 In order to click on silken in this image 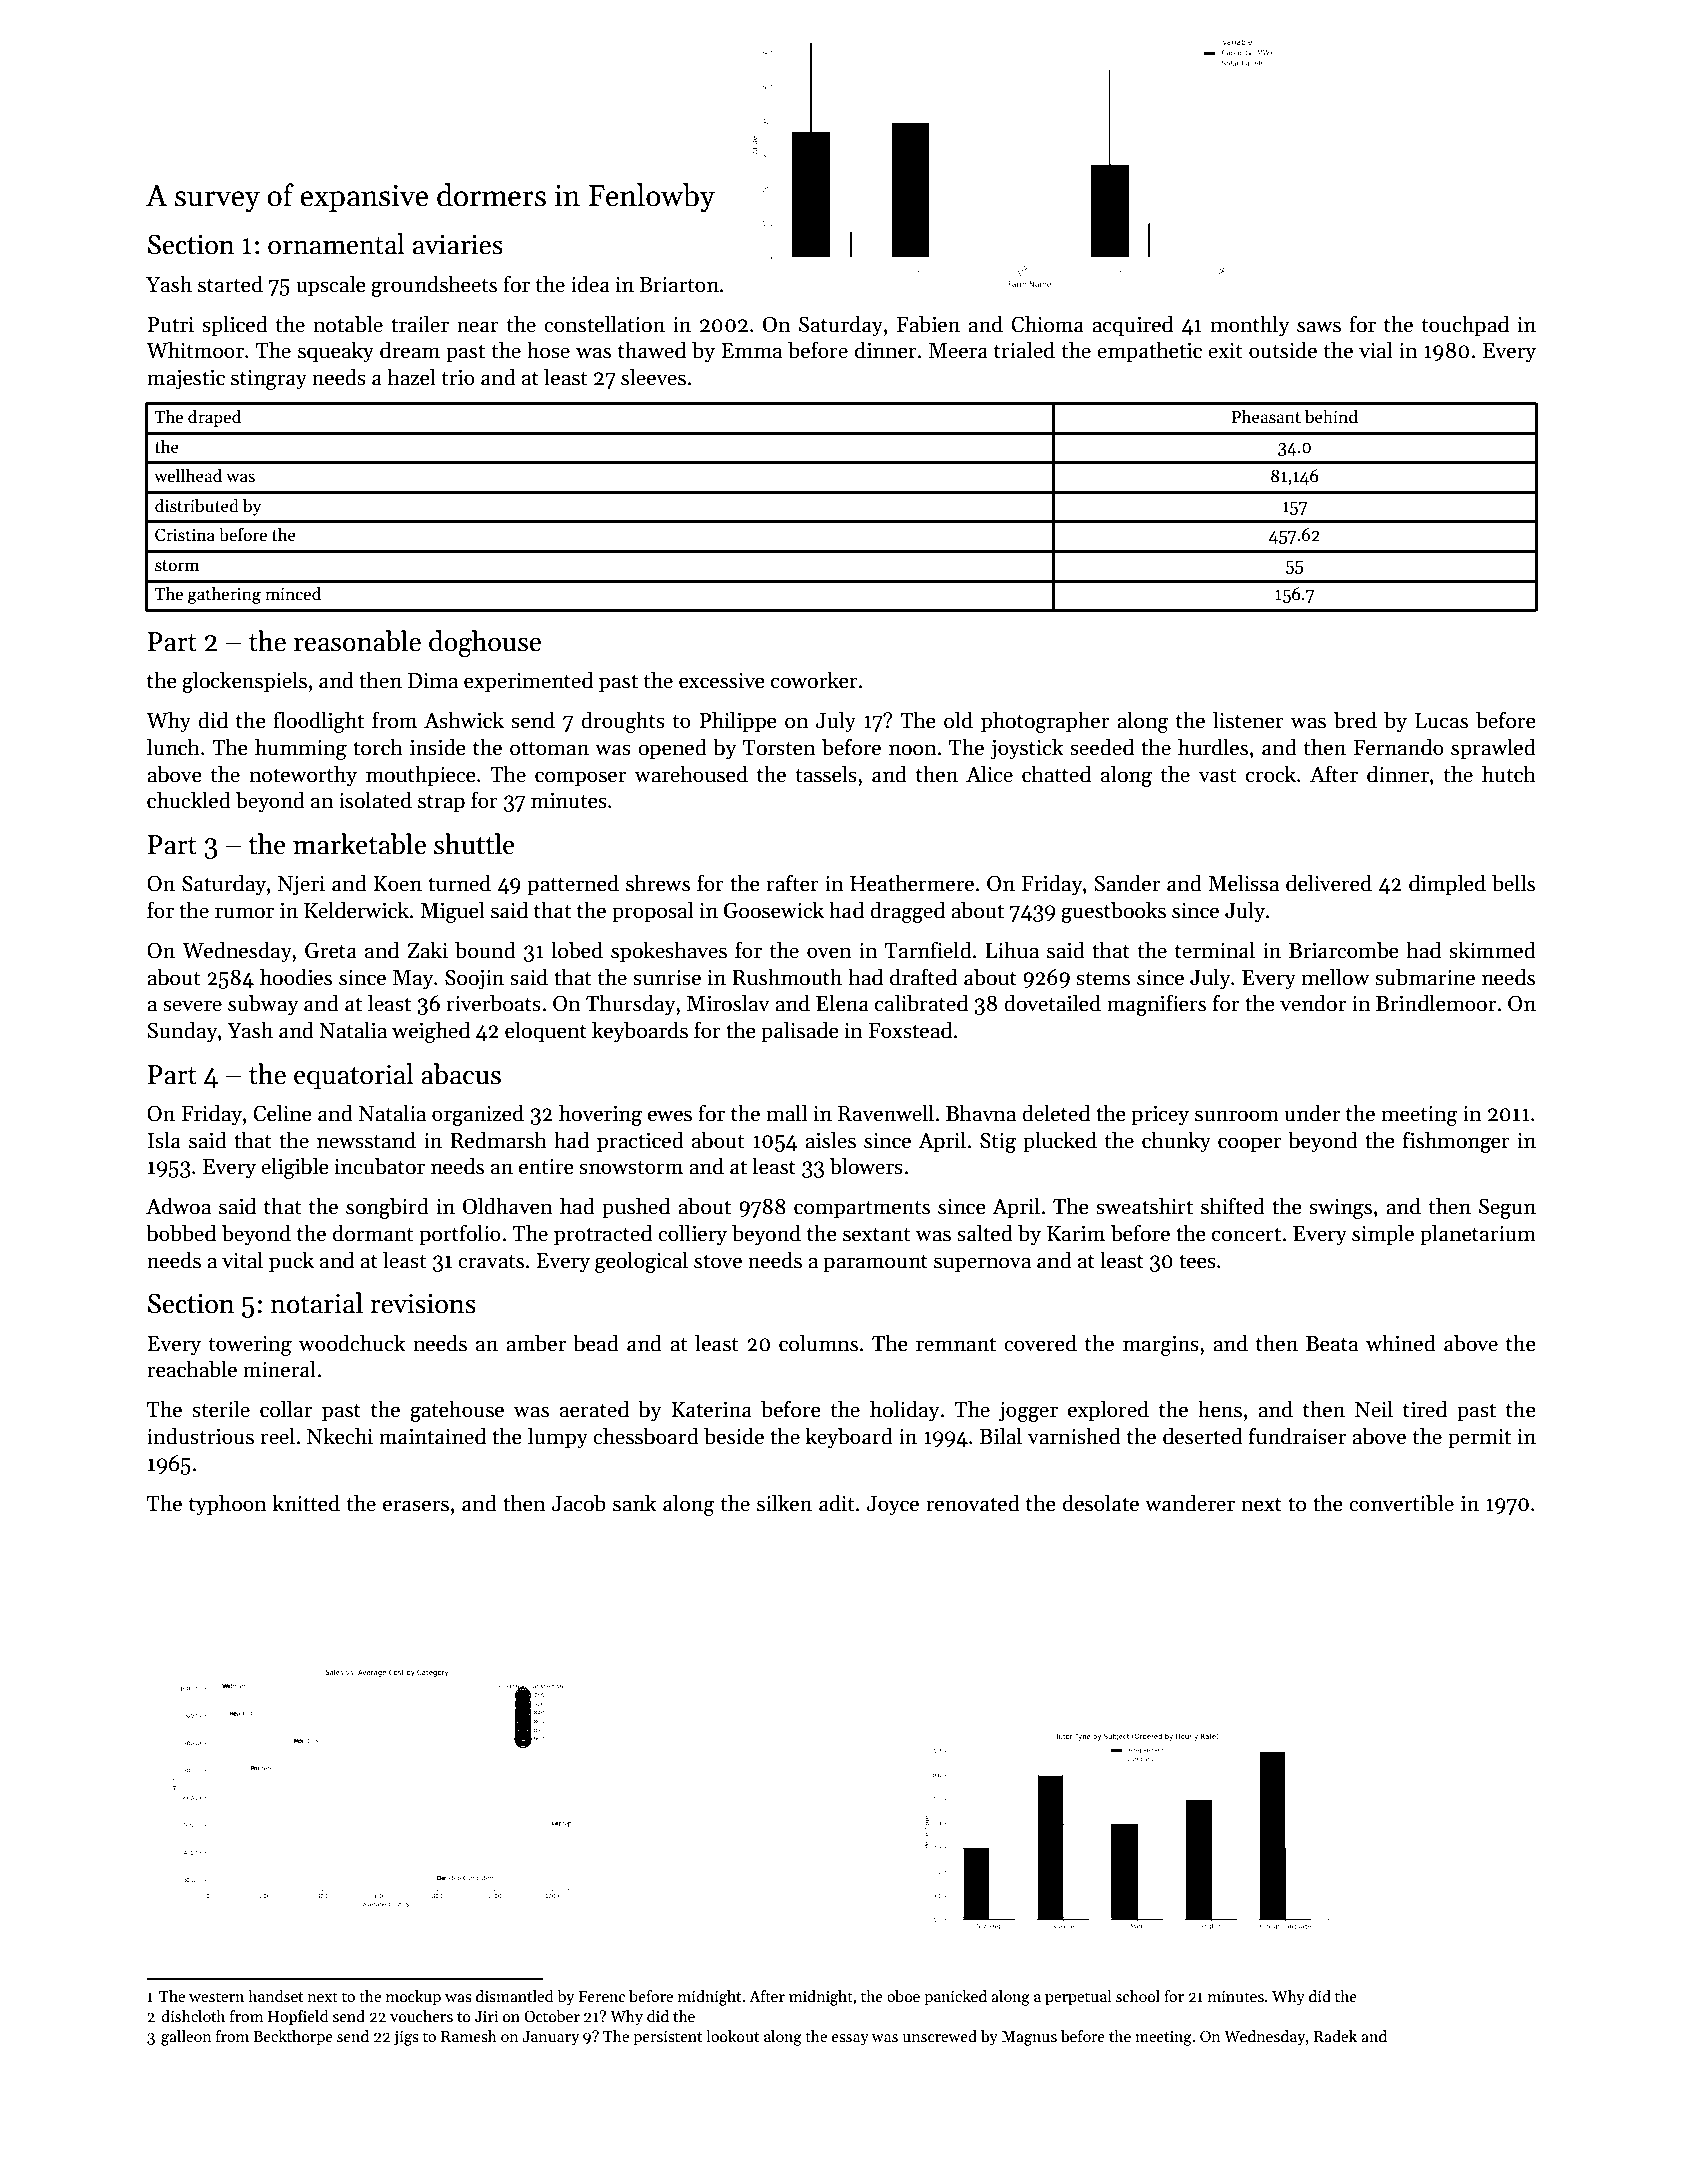, I will do `click(784, 1503)`.
